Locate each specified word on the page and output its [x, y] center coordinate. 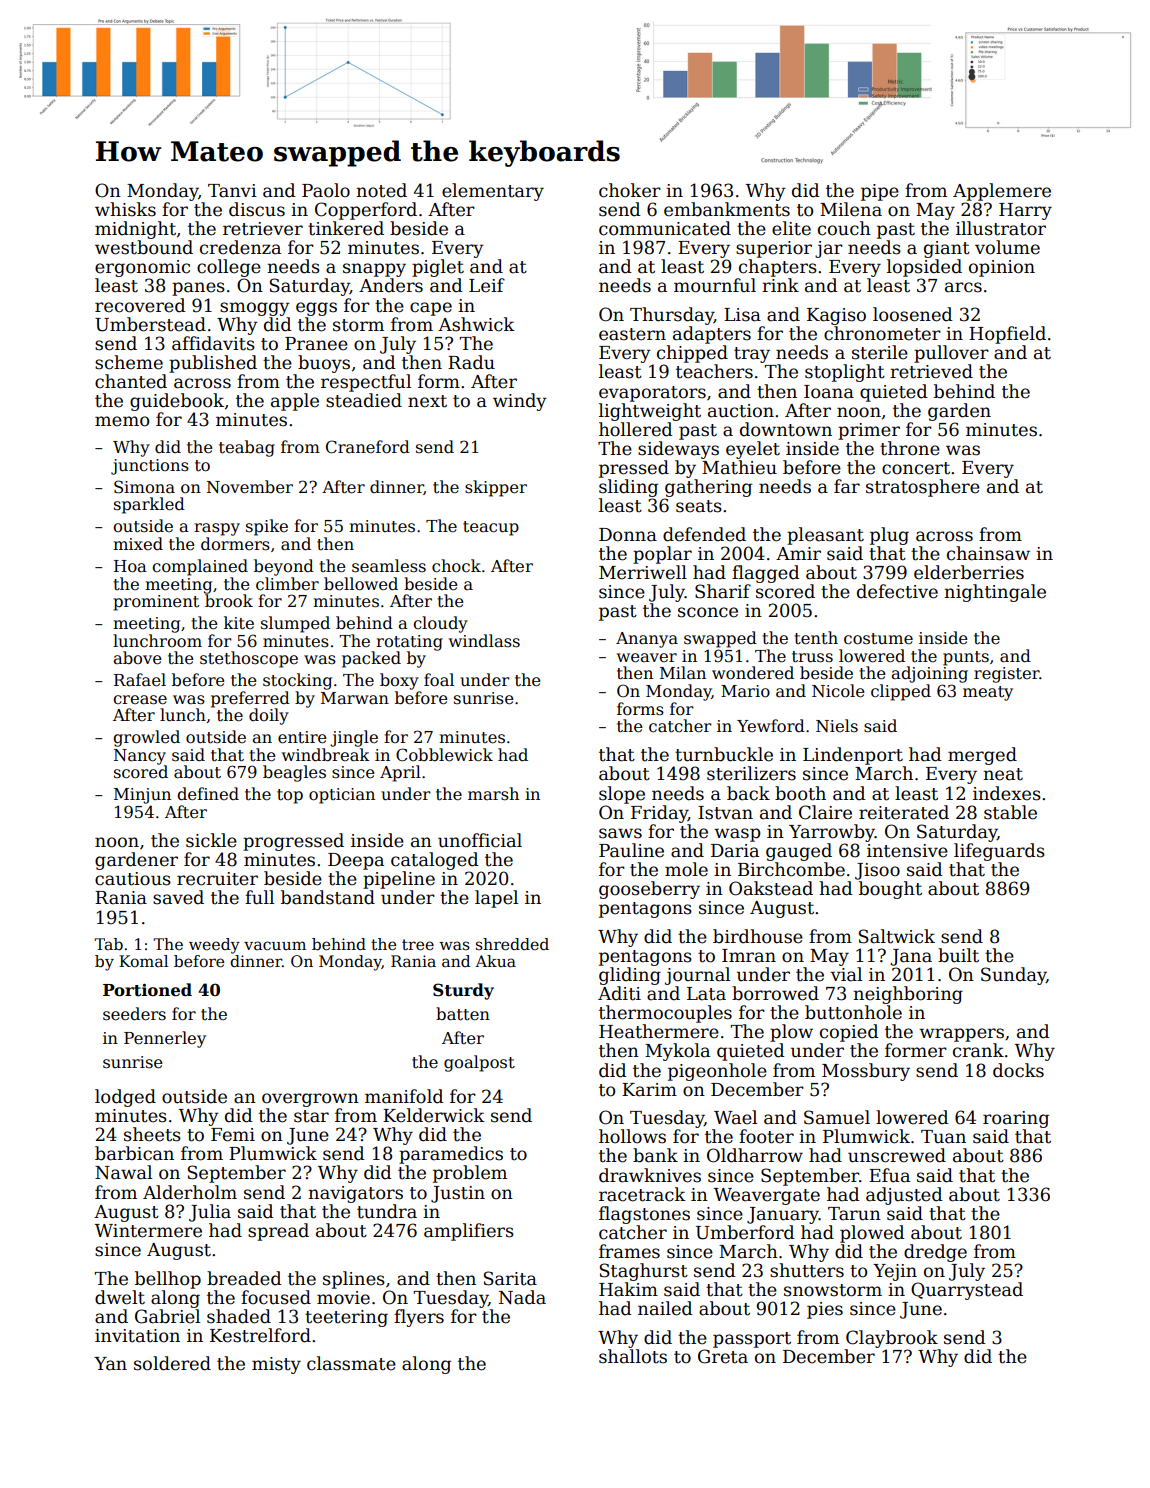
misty [276, 1365]
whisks [125, 209]
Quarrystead [967, 1291]
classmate [351, 1363]
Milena [851, 209]
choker [630, 190]
